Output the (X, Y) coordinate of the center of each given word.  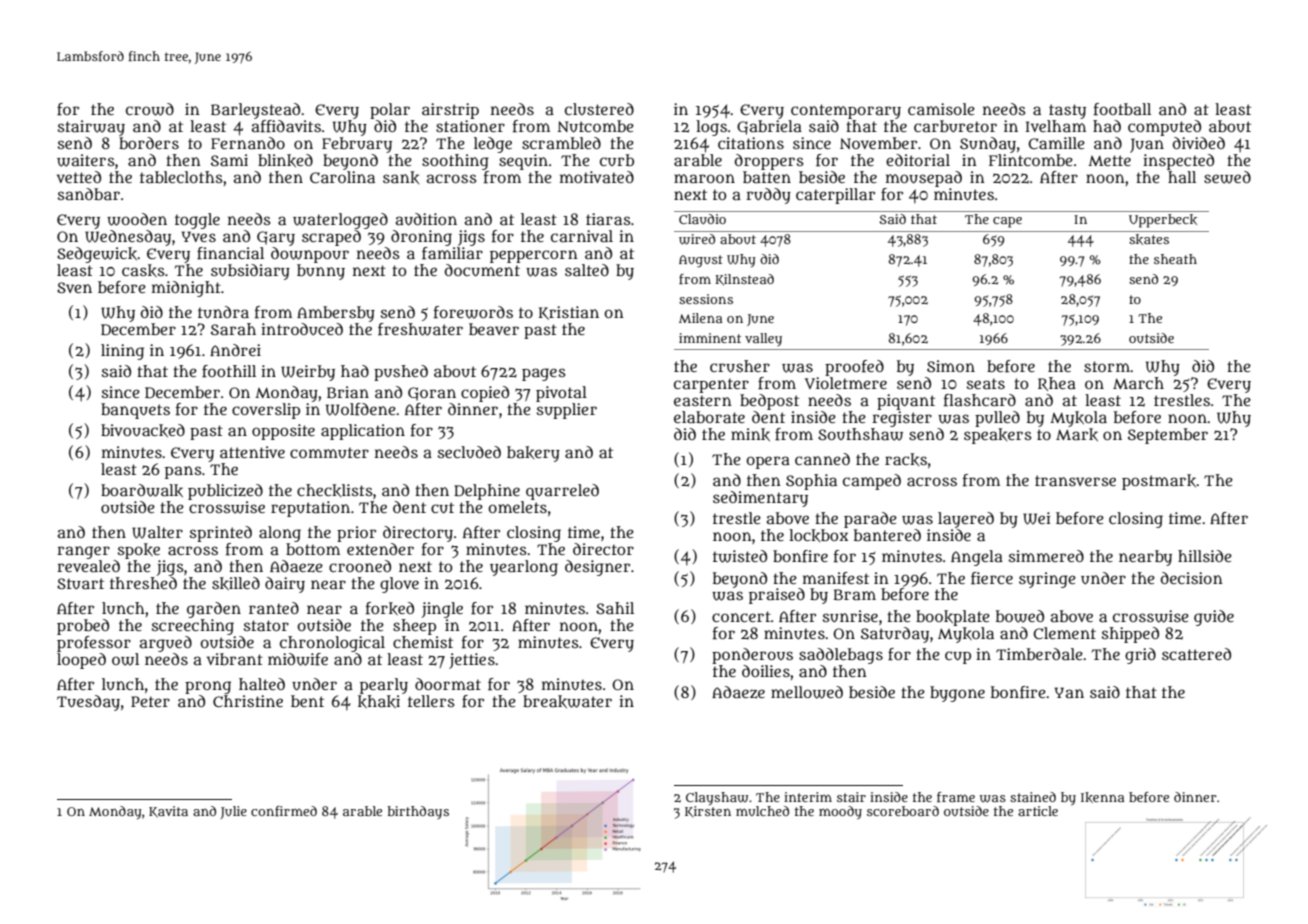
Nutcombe (595, 126)
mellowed (807, 692)
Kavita (168, 812)
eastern (703, 400)
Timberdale (1039, 654)
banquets (135, 411)
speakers (998, 436)
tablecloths (181, 177)
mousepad (924, 179)
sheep (414, 627)
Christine (248, 701)
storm (1107, 366)
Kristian (569, 313)
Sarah (233, 329)
